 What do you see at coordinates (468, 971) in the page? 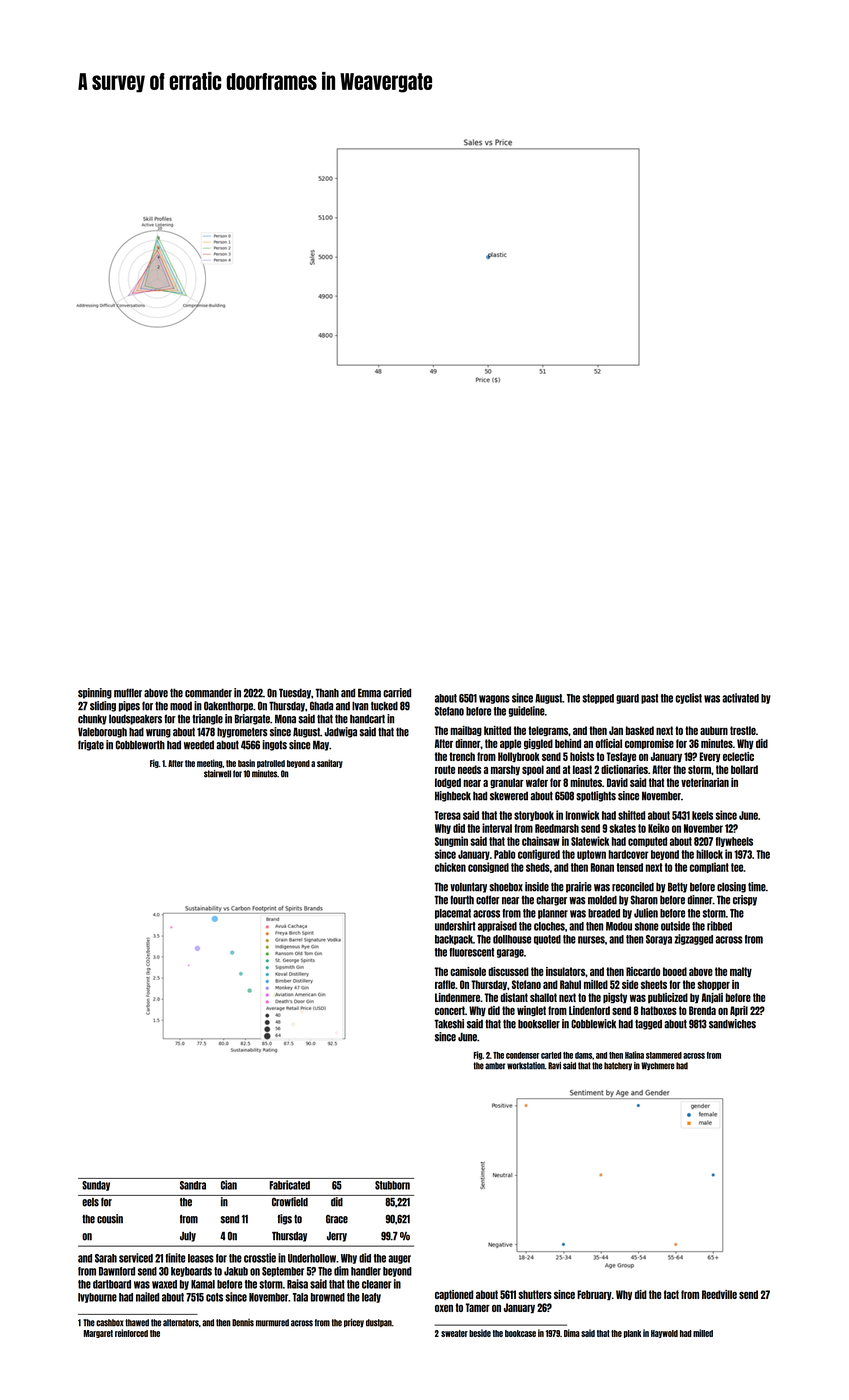
I see `camisole` at bounding box center [468, 971].
